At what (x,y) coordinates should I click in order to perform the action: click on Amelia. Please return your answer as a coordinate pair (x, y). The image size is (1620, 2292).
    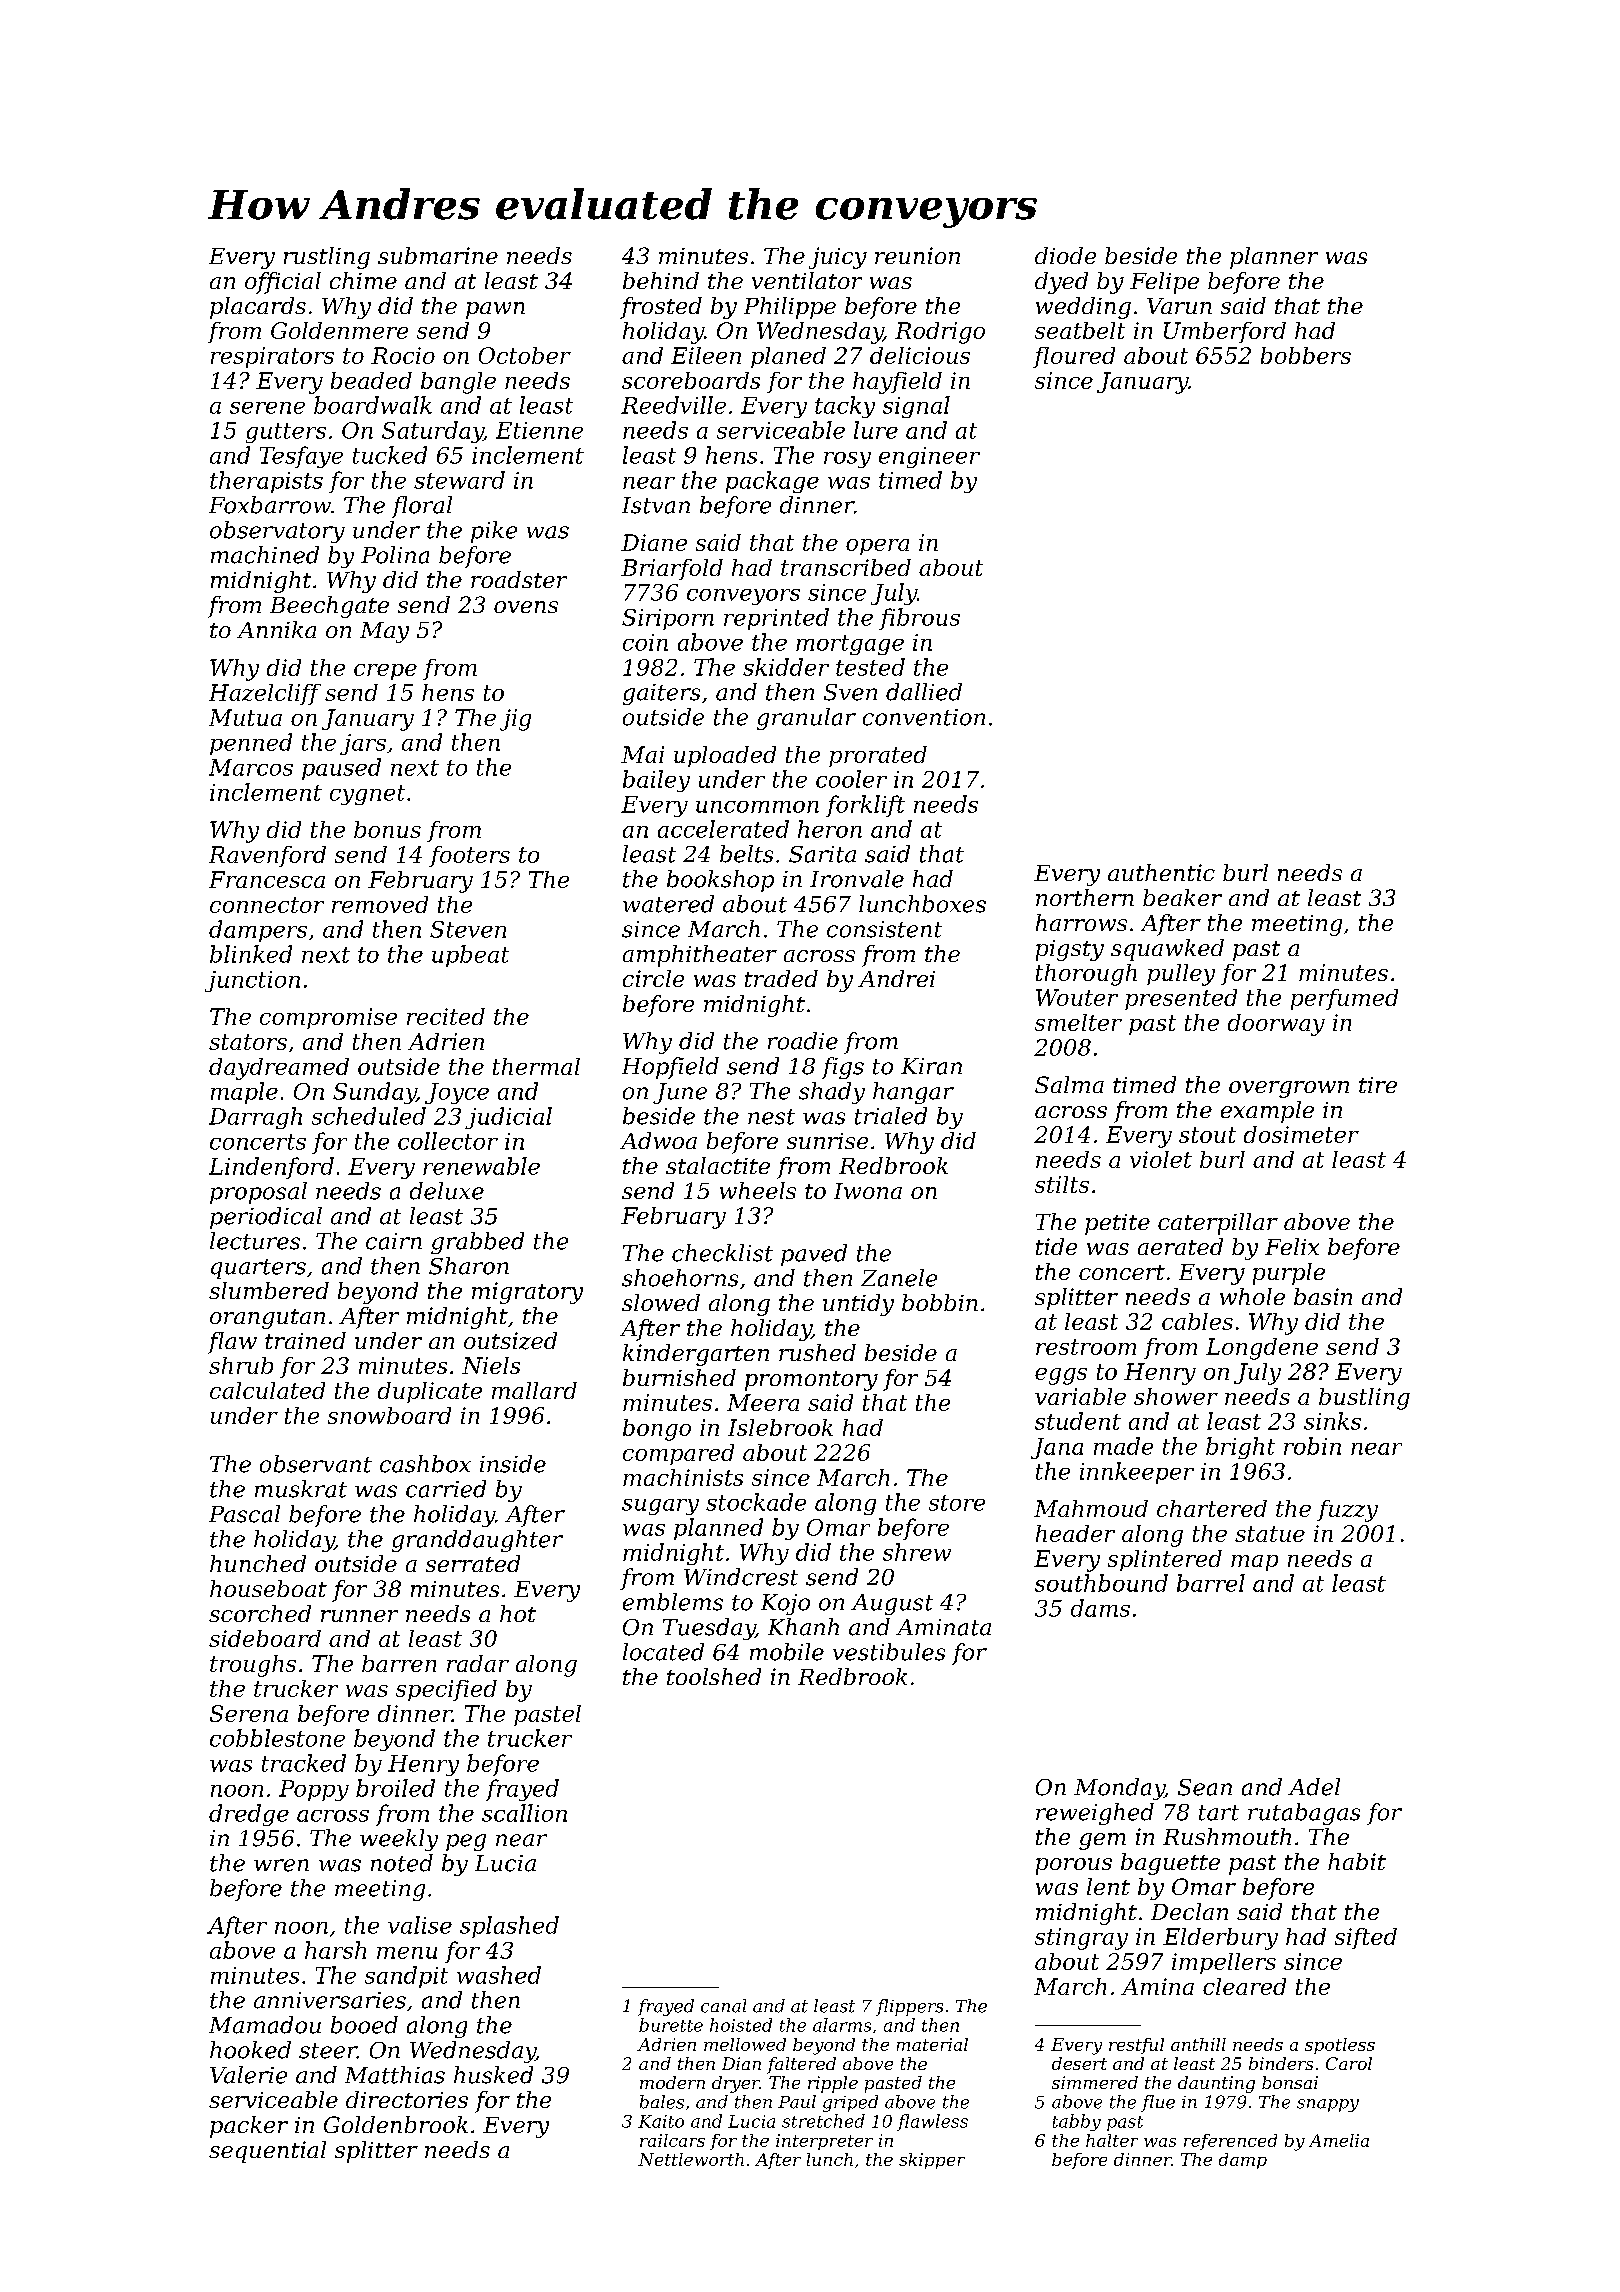
    Looking at the image, I should click on (1339, 2140).
